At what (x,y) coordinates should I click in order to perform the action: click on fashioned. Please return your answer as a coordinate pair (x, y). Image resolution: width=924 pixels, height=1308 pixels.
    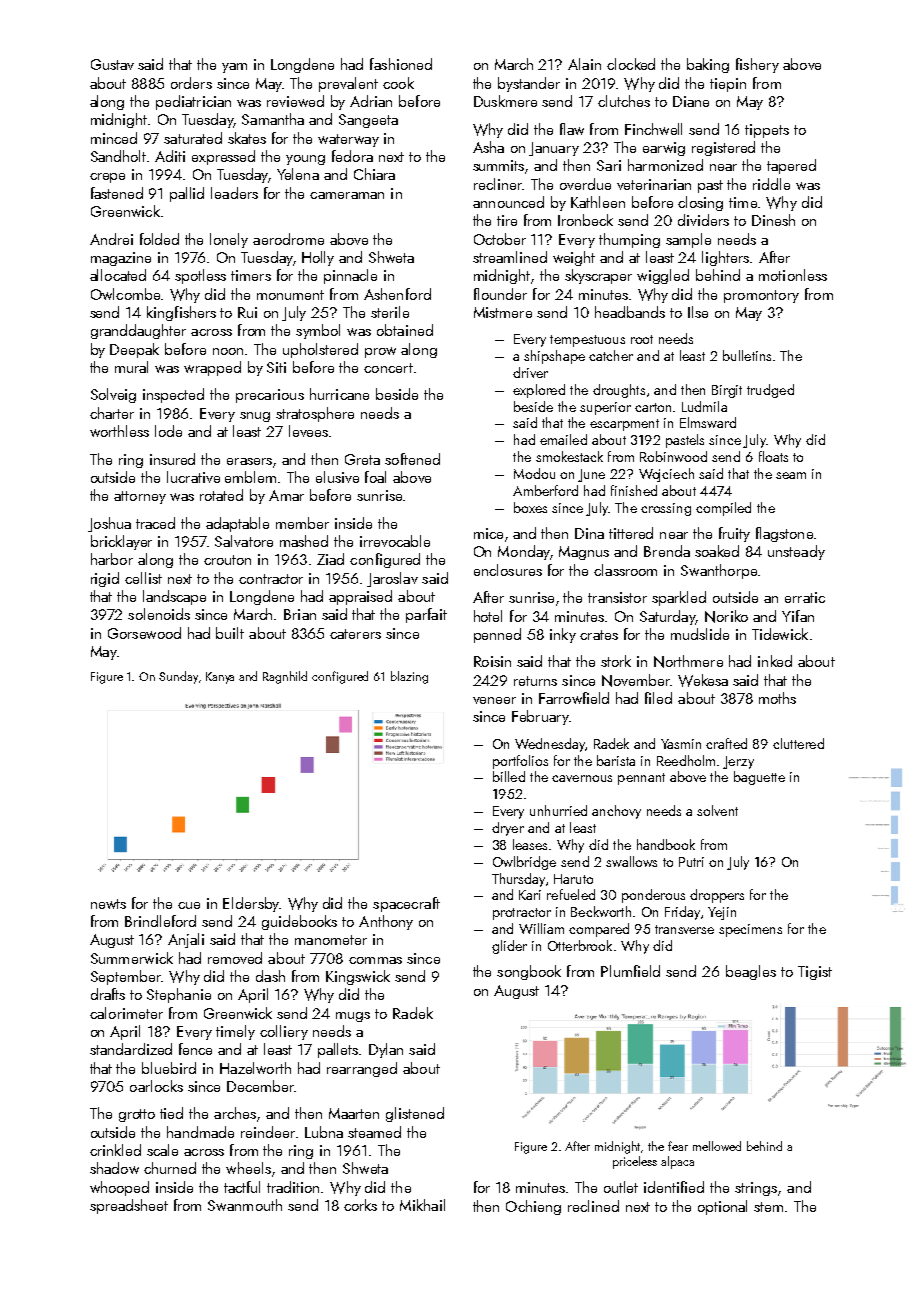
    Looking at the image, I should click on (401, 64).
